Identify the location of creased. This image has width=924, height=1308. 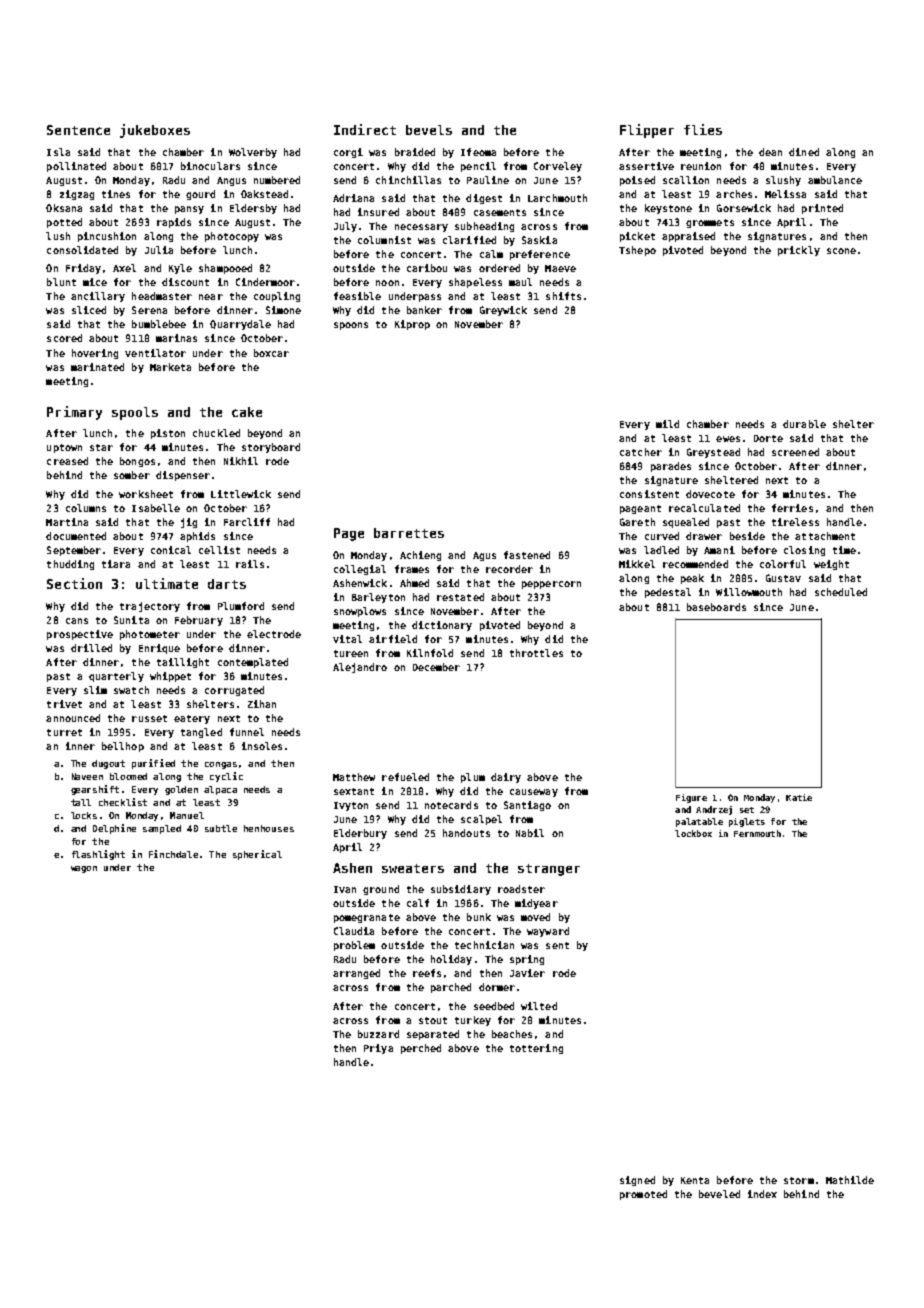
(67, 461).
